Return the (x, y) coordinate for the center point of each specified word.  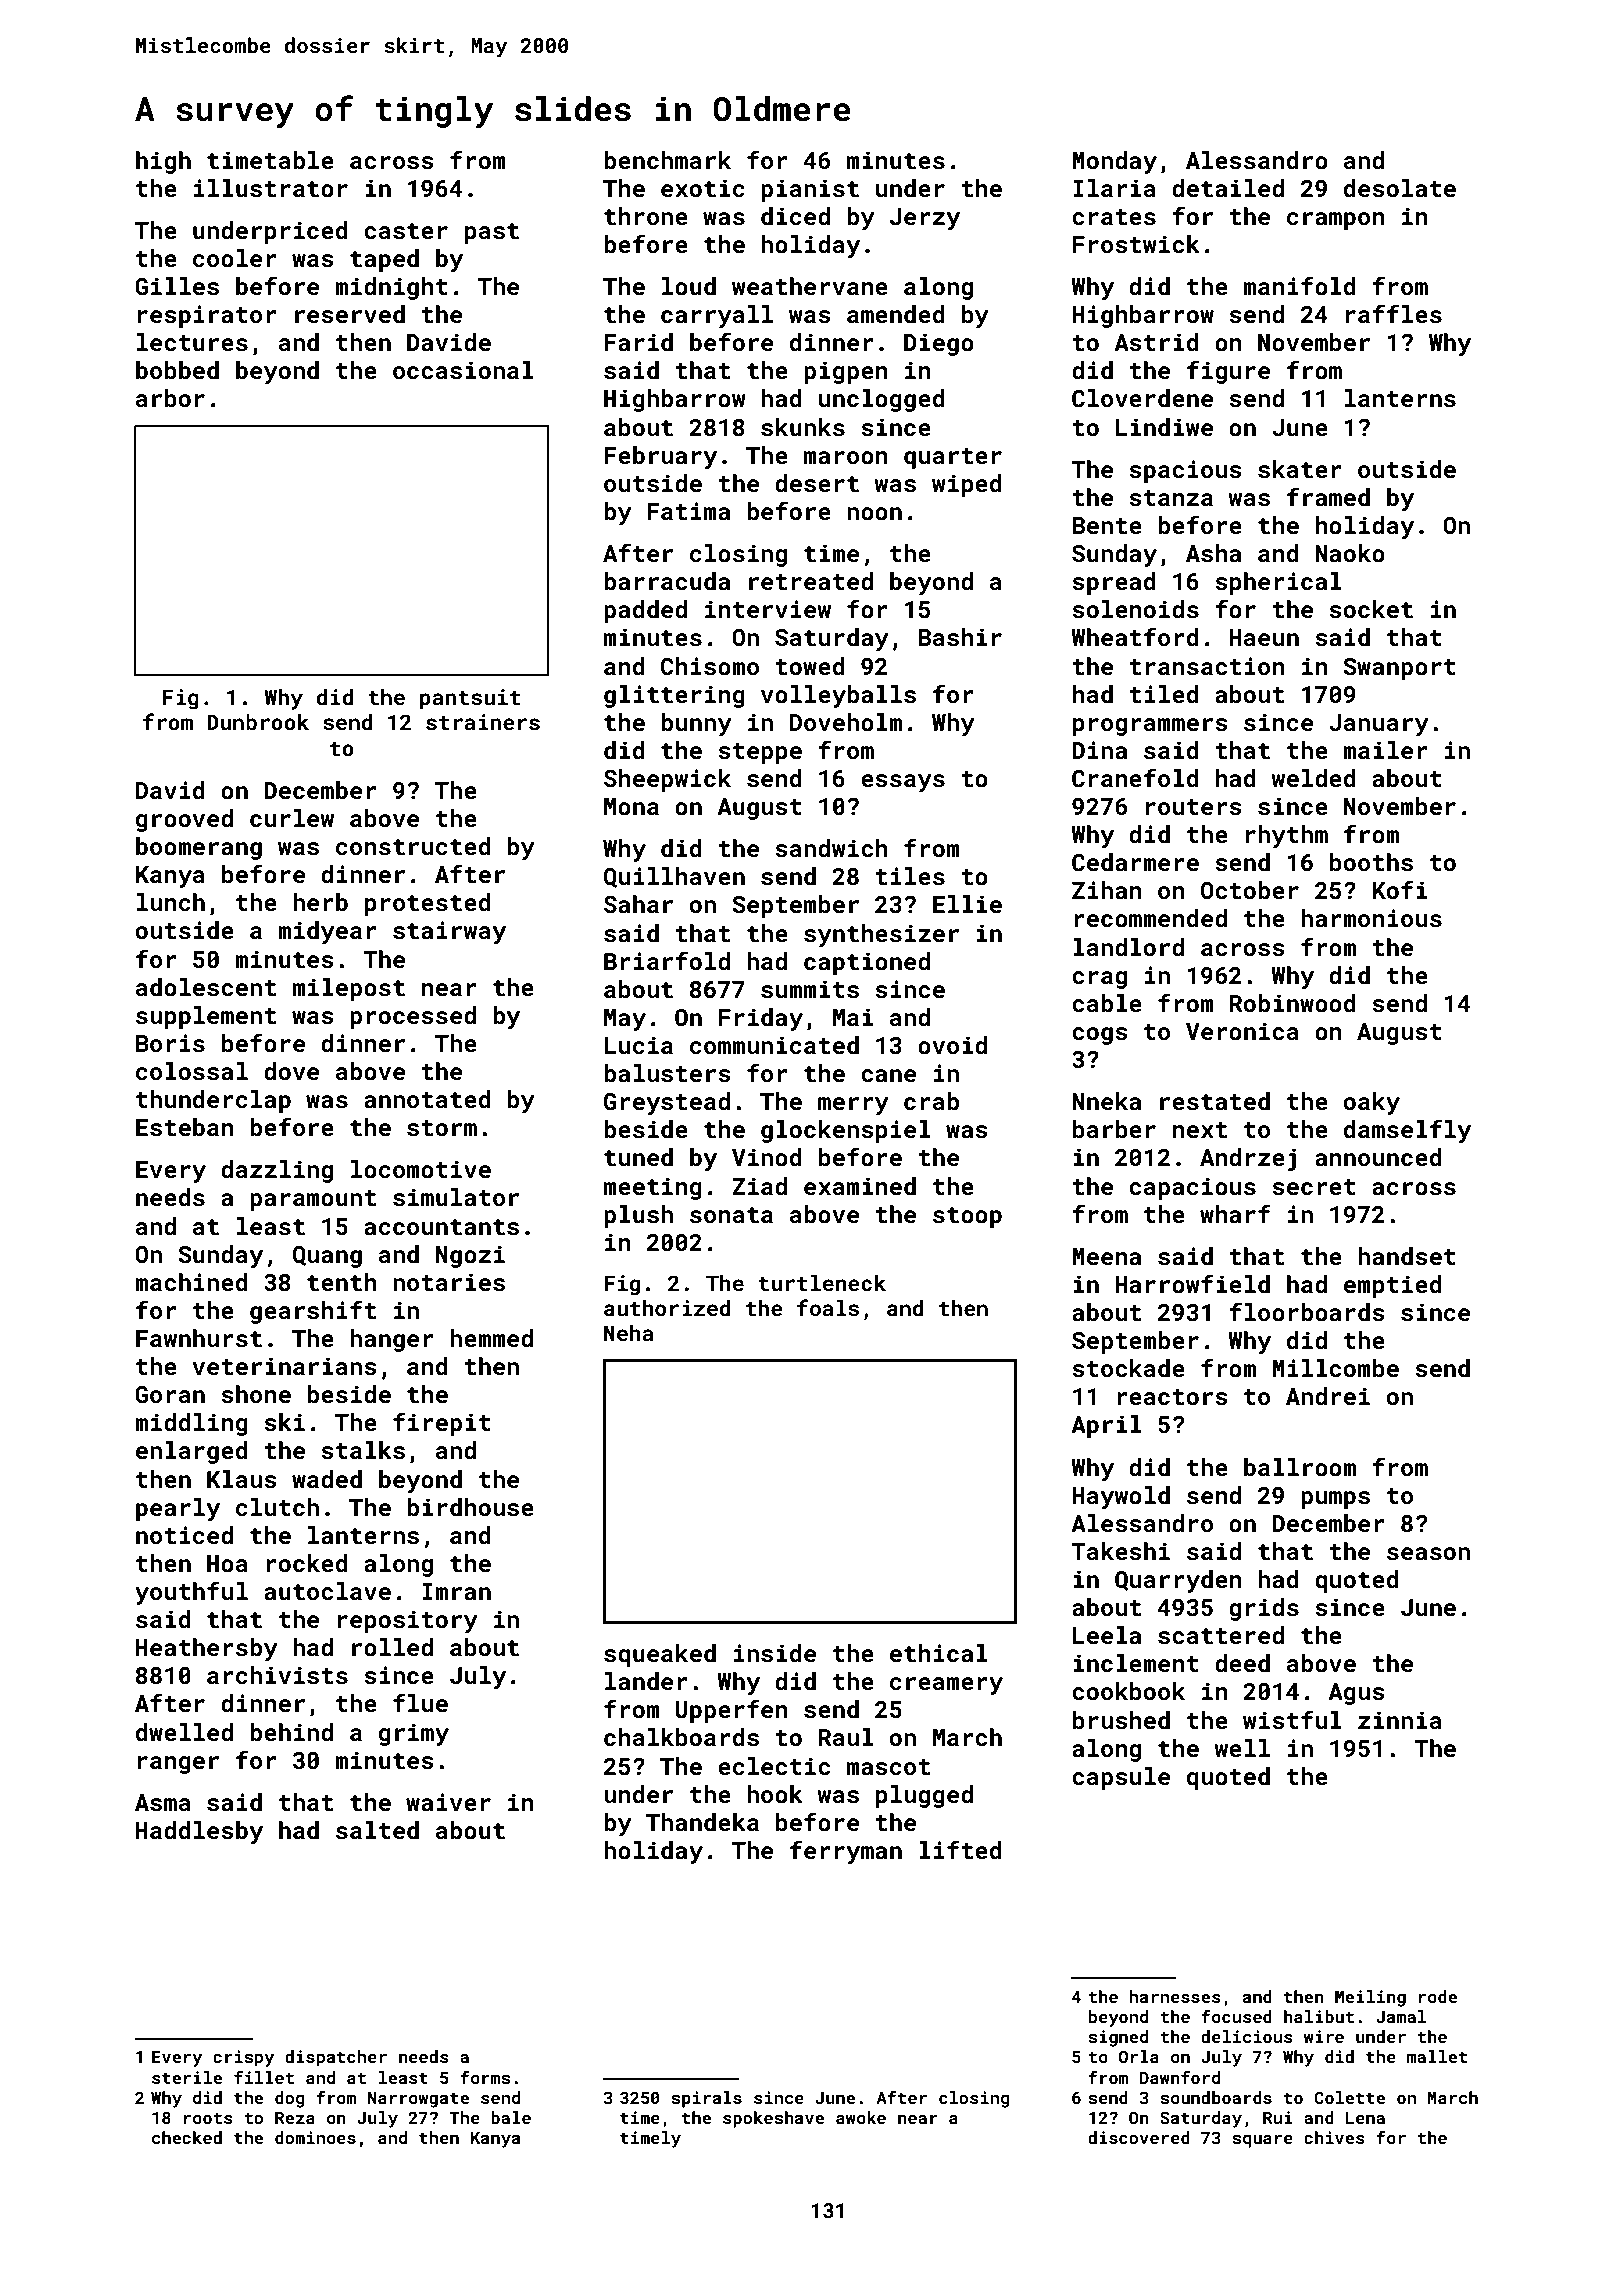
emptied (1393, 1286)
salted (377, 1830)
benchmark (667, 160)
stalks (363, 1450)
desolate (1400, 188)
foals (828, 1307)
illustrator (271, 188)
